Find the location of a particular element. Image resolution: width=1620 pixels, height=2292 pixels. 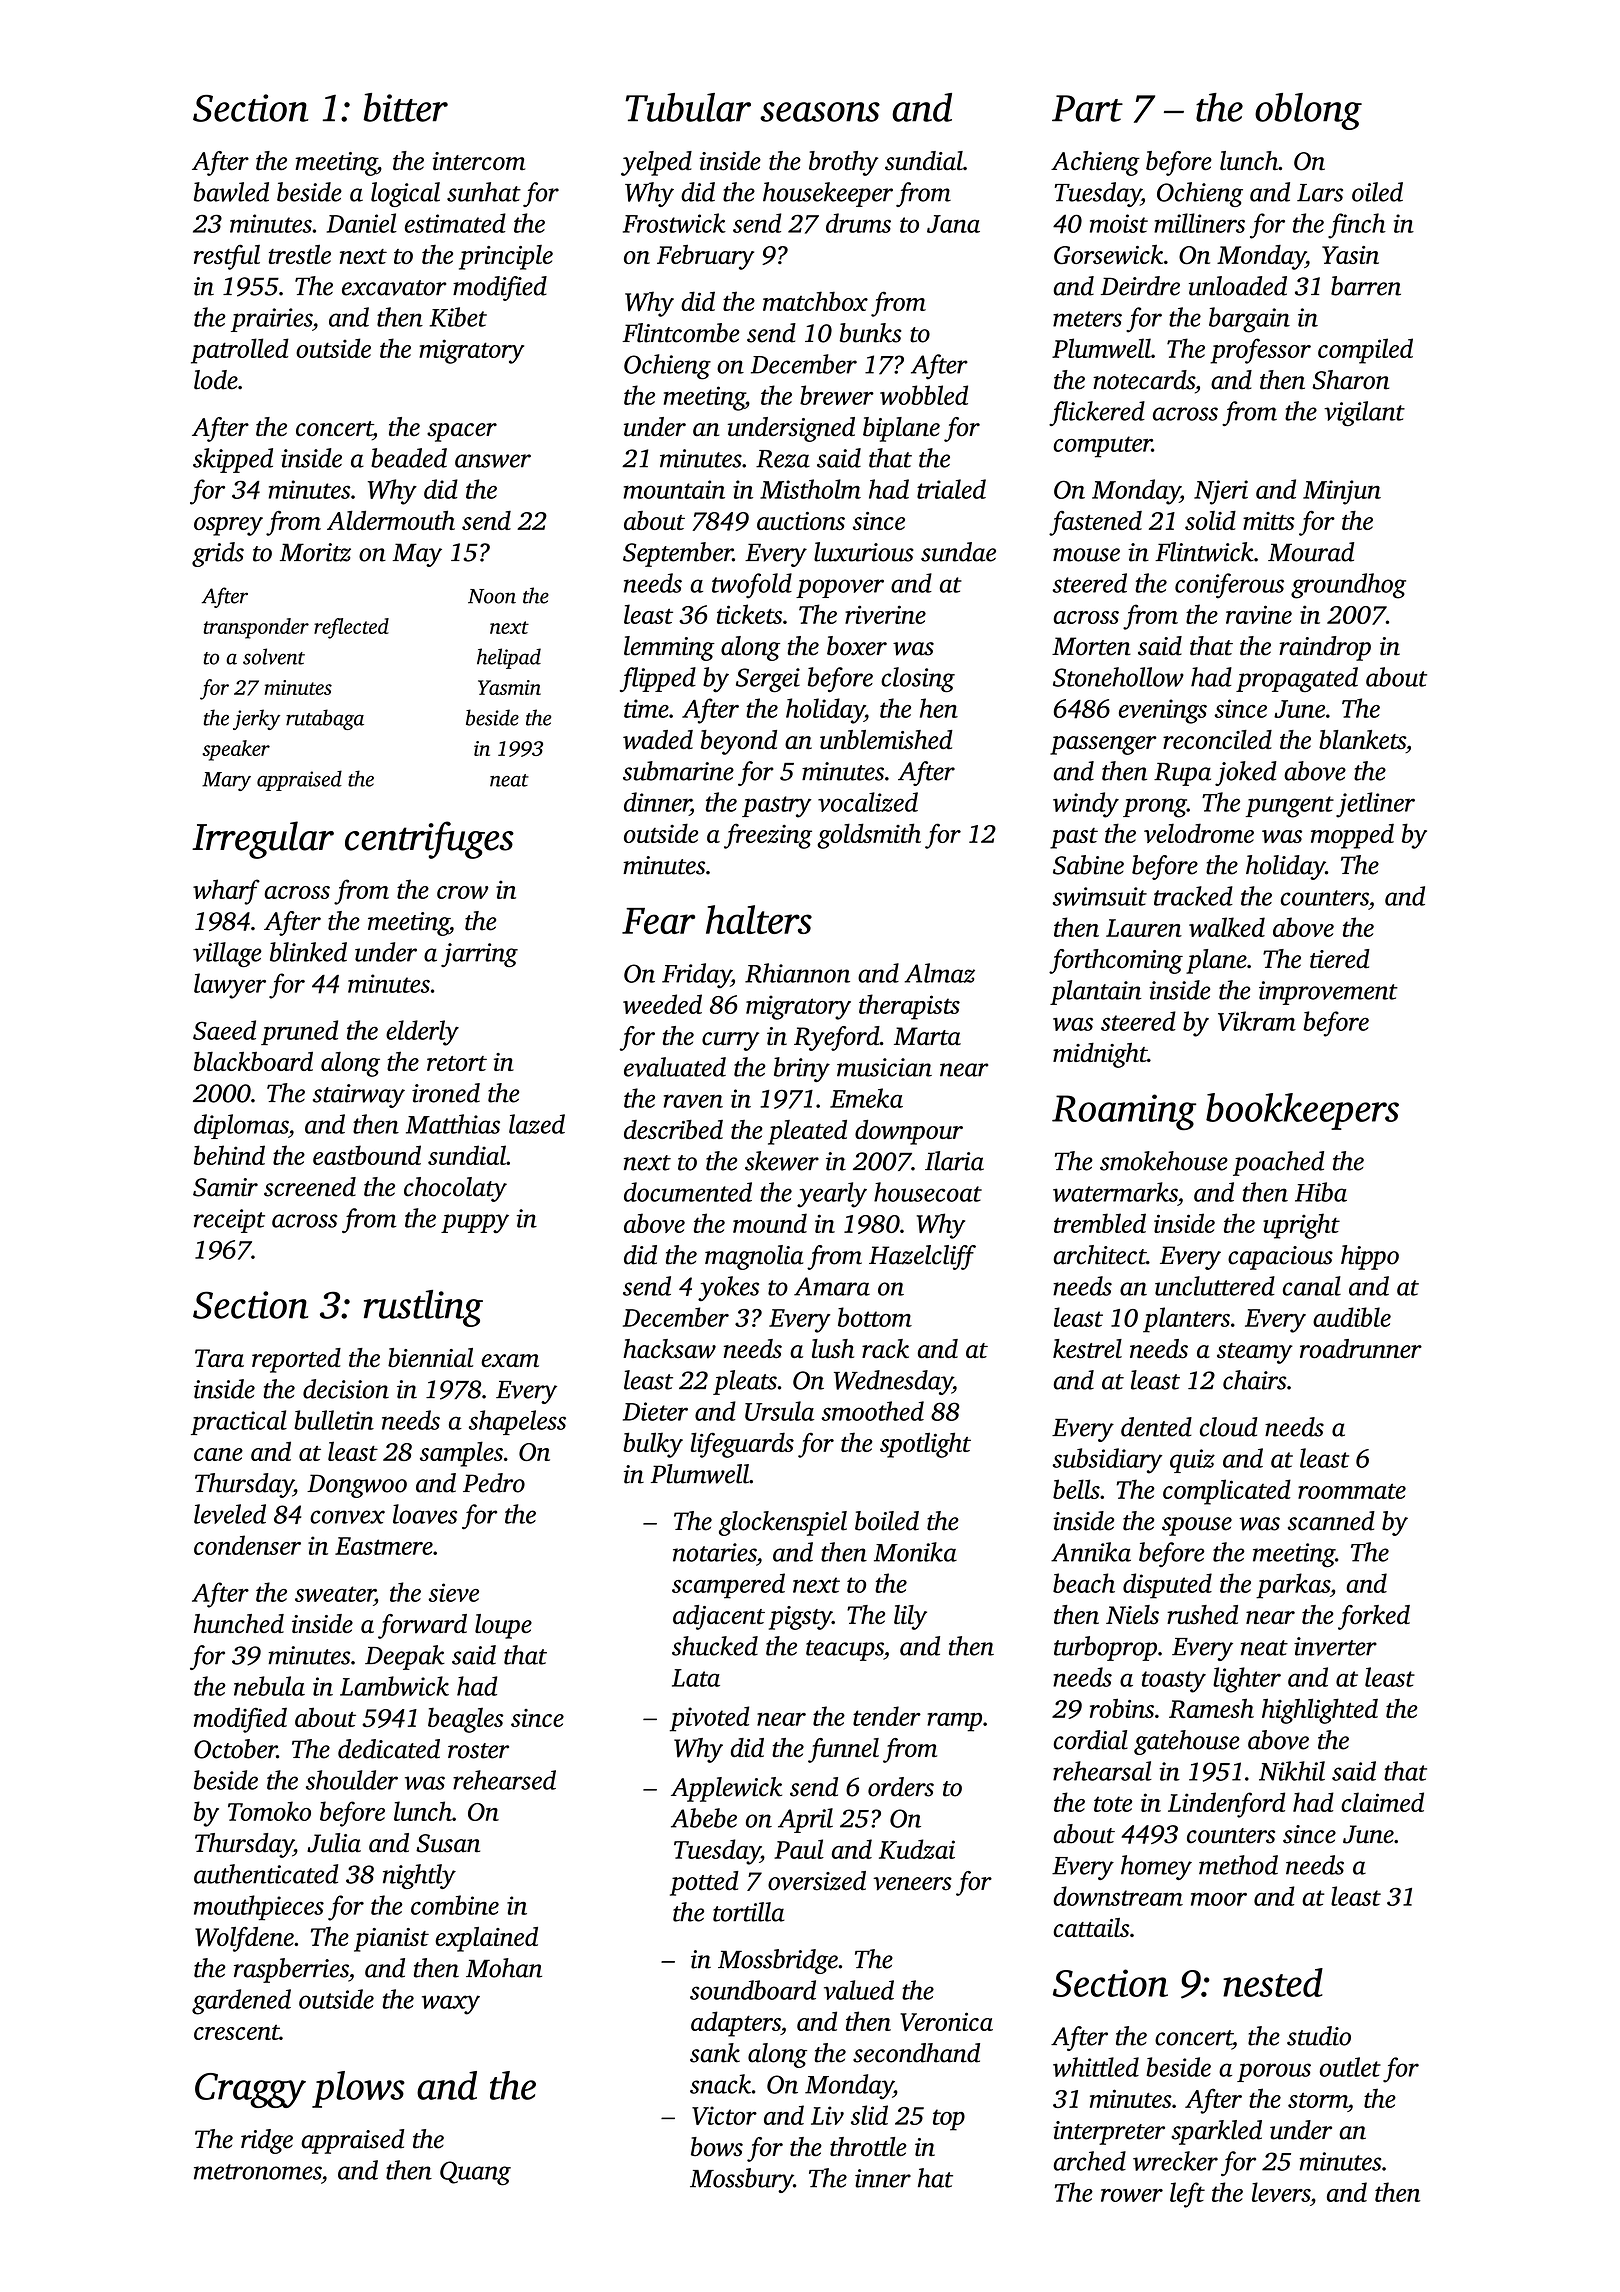

nebula is located at coordinates (269, 1686).
